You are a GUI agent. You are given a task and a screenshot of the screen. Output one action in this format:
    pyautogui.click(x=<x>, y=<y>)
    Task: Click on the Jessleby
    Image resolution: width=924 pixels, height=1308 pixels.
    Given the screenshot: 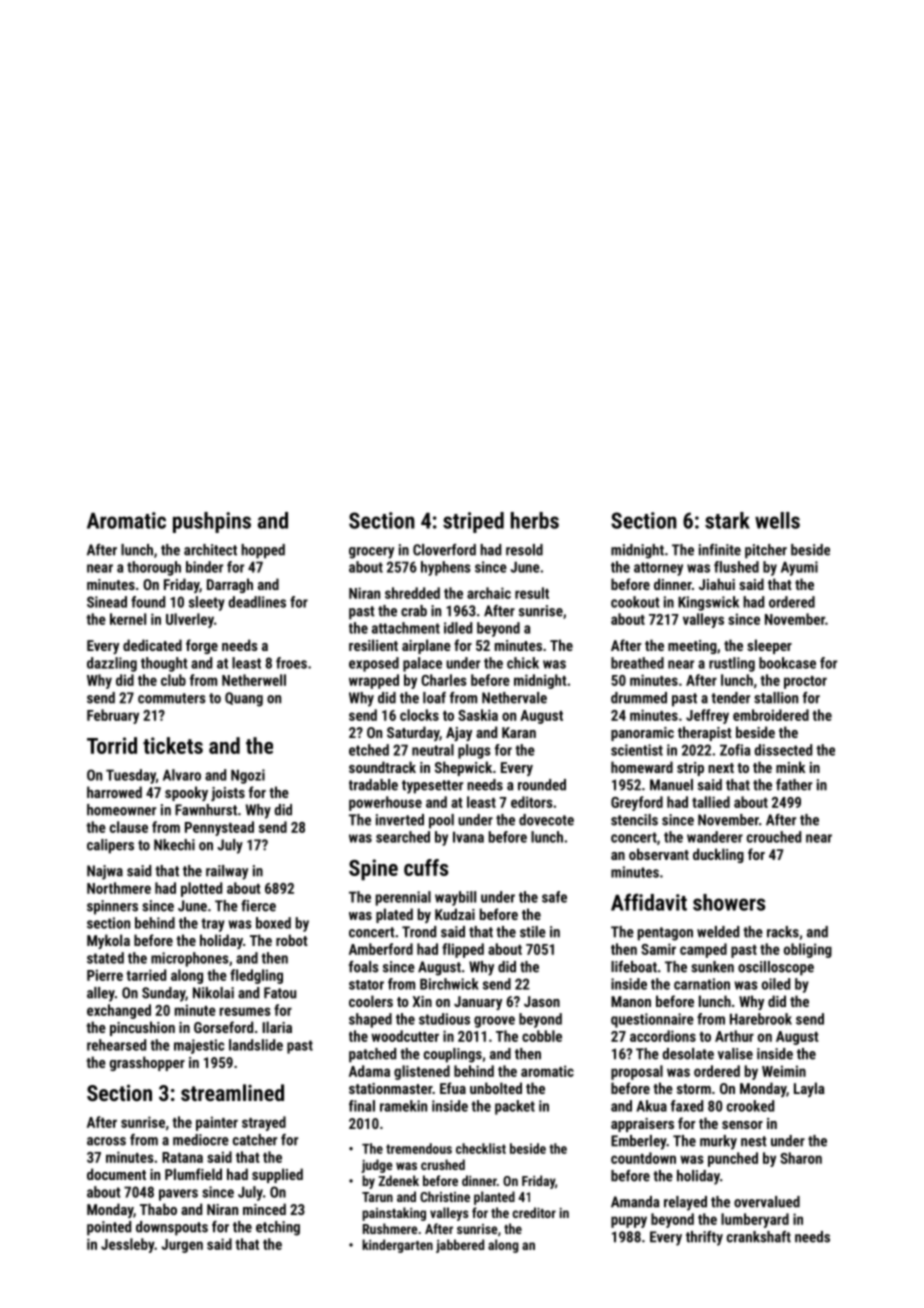 What is the action you would take?
    pyautogui.click(x=127, y=1245)
